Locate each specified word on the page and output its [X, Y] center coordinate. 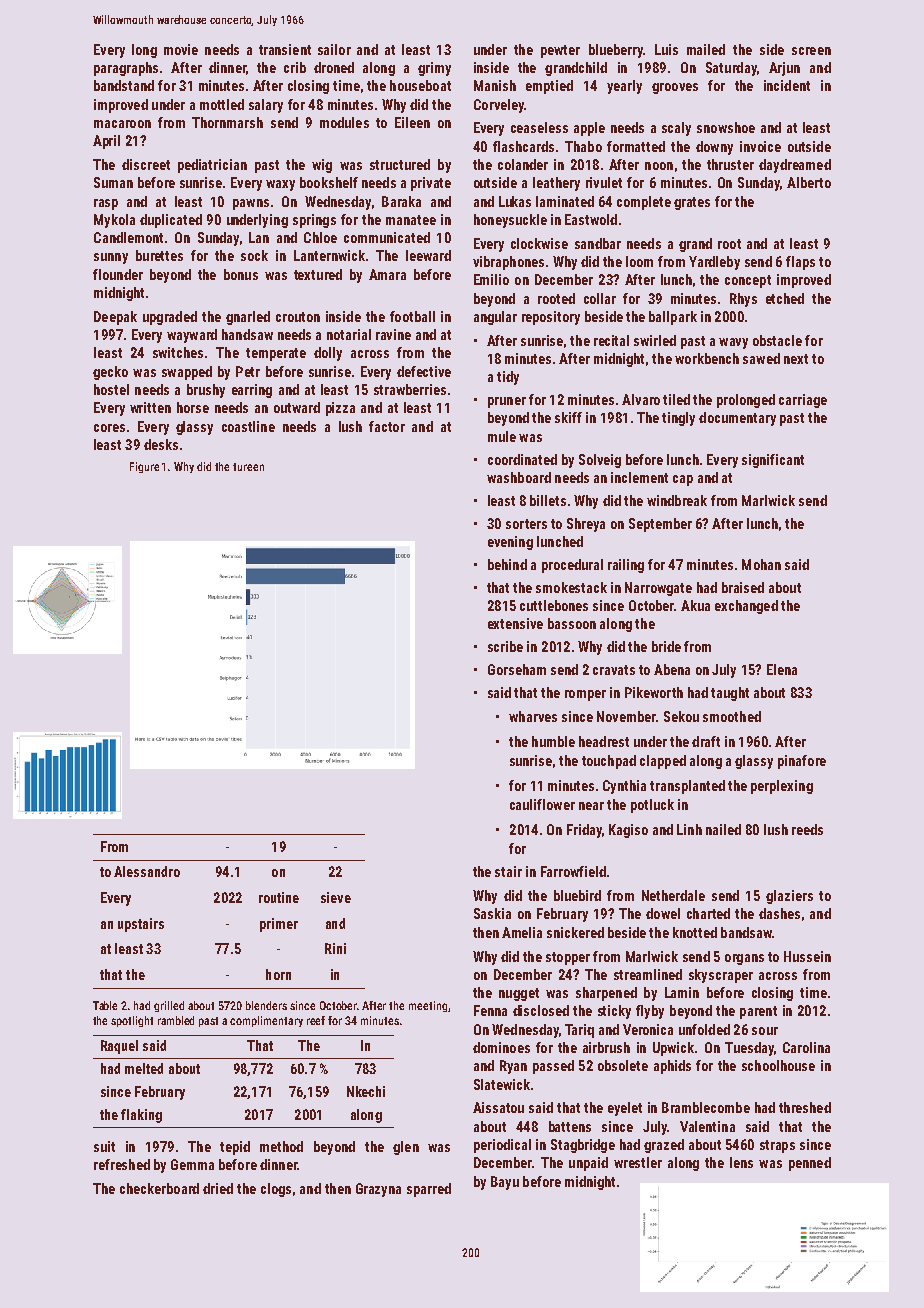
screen [811, 51]
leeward [428, 255]
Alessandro [147, 871]
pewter [560, 51]
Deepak [115, 318]
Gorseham [517, 669]
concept [748, 281]
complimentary [266, 1021]
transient [285, 49]
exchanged [746, 607]
